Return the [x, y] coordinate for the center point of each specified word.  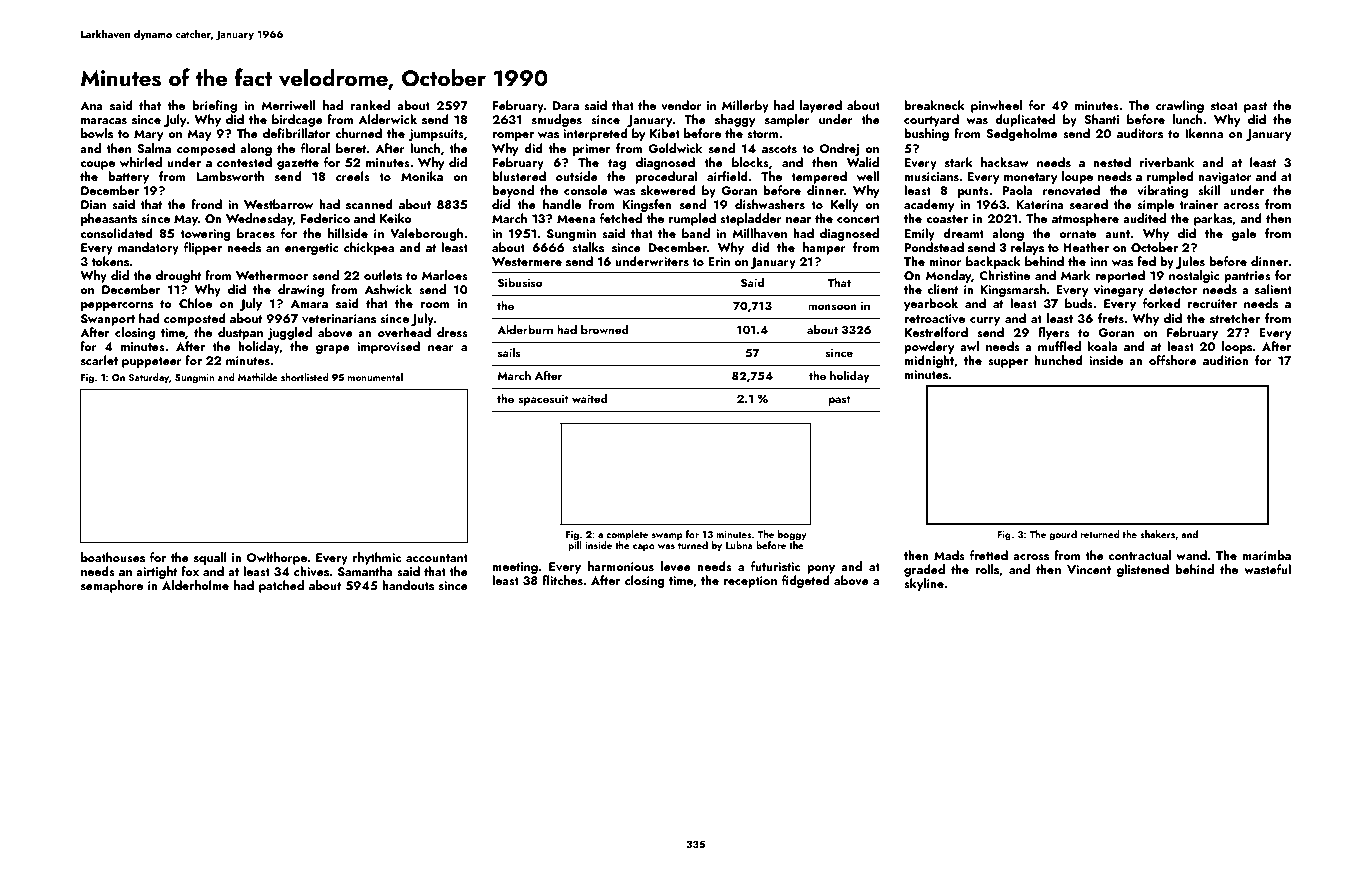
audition [1226, 360]
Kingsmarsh [1013, 290]
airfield [727, 176]
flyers [1054, 333]
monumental [375, 377]
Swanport [108, 320]
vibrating [1162, 191]
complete [627, 535]
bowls [97, 133]
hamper [824, 248]
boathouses [113, 557]
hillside [348, 233]
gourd [1063, 535]
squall [210, 558]
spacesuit [543, 400]
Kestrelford [936, 332]
